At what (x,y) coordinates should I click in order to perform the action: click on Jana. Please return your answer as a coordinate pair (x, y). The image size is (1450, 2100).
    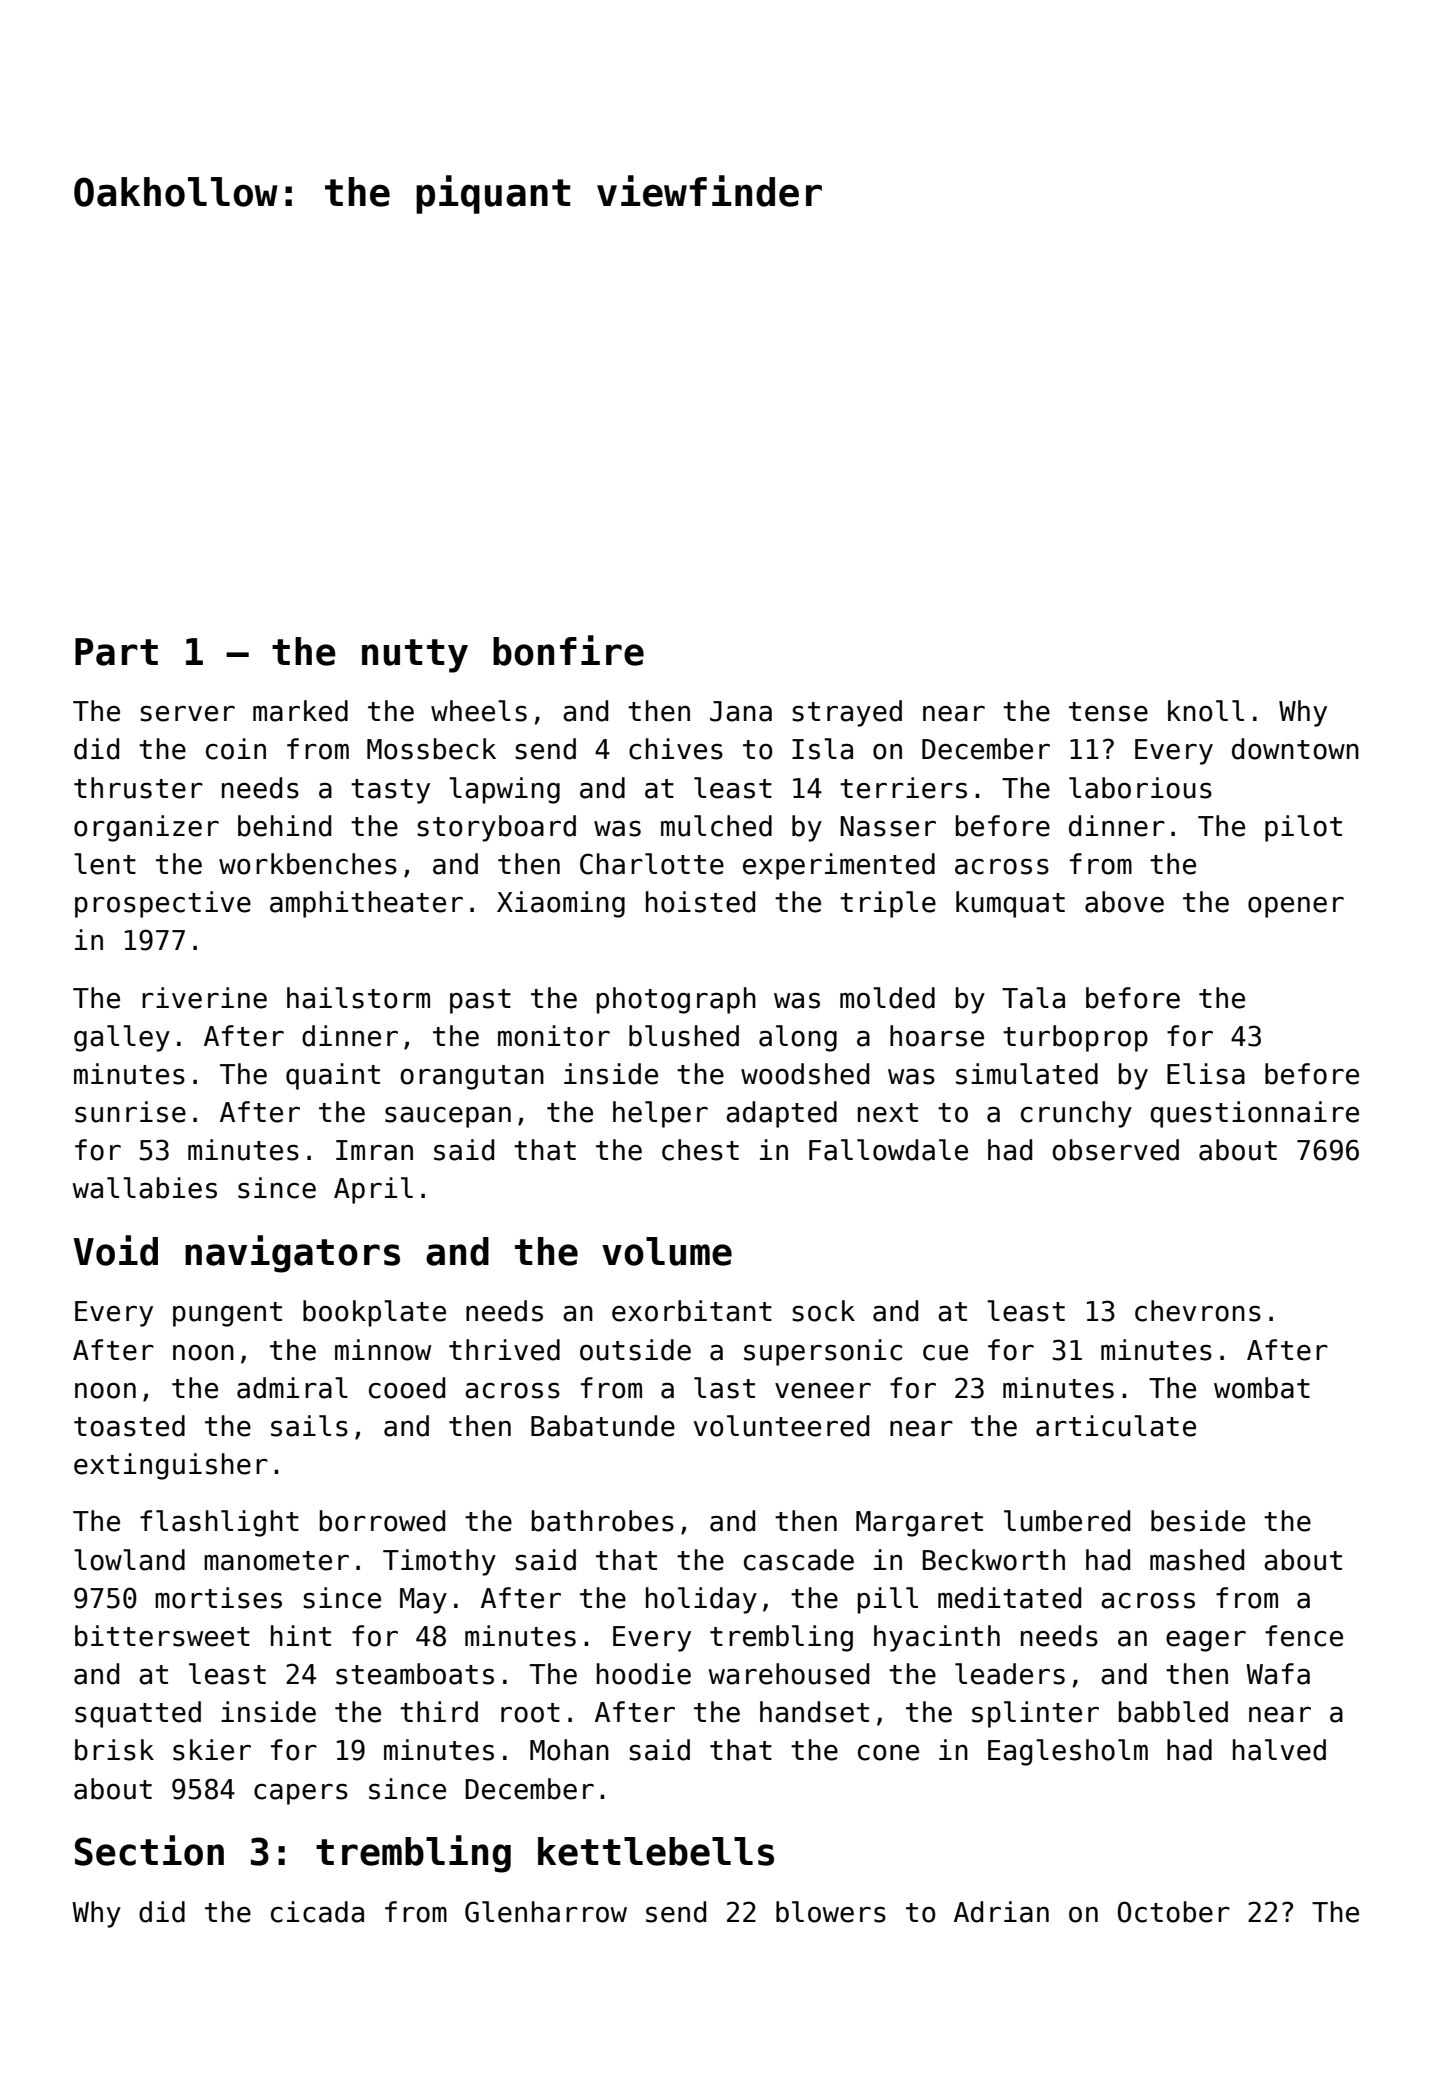
    Looking at the image, I should click on (741, 711).
